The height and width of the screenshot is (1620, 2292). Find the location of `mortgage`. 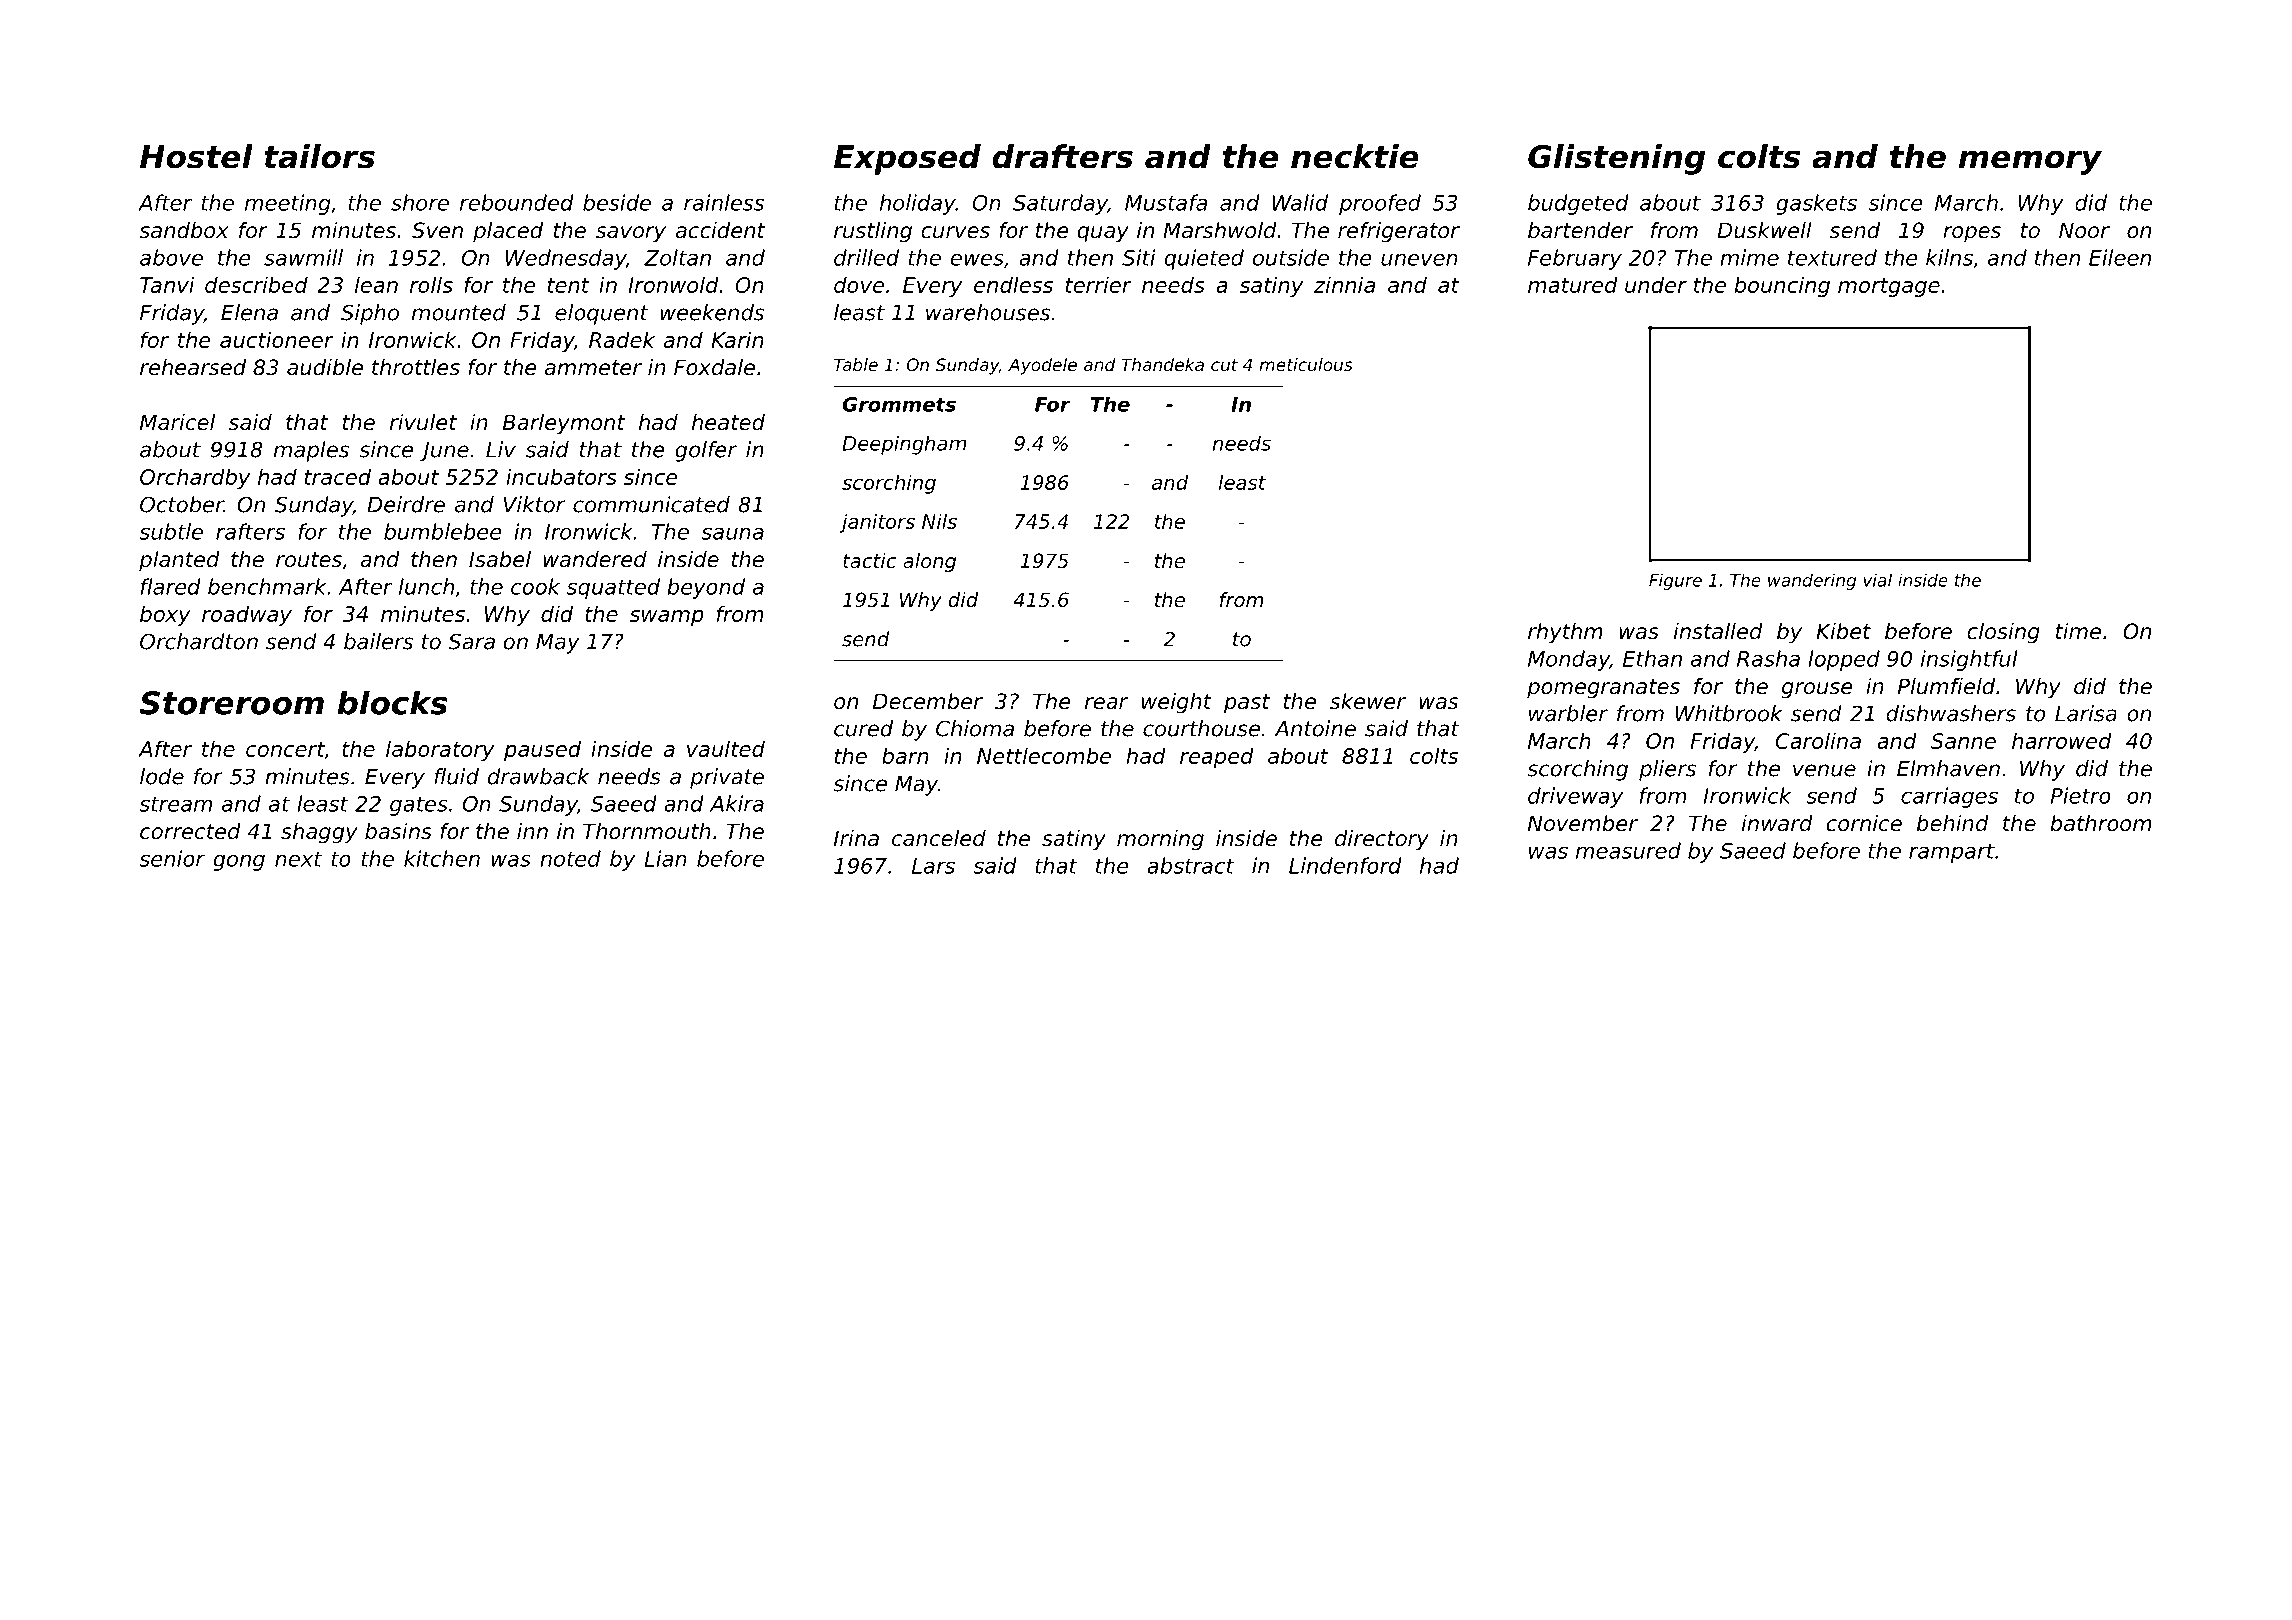

mortgage is located at coordinates (1889, 287).
